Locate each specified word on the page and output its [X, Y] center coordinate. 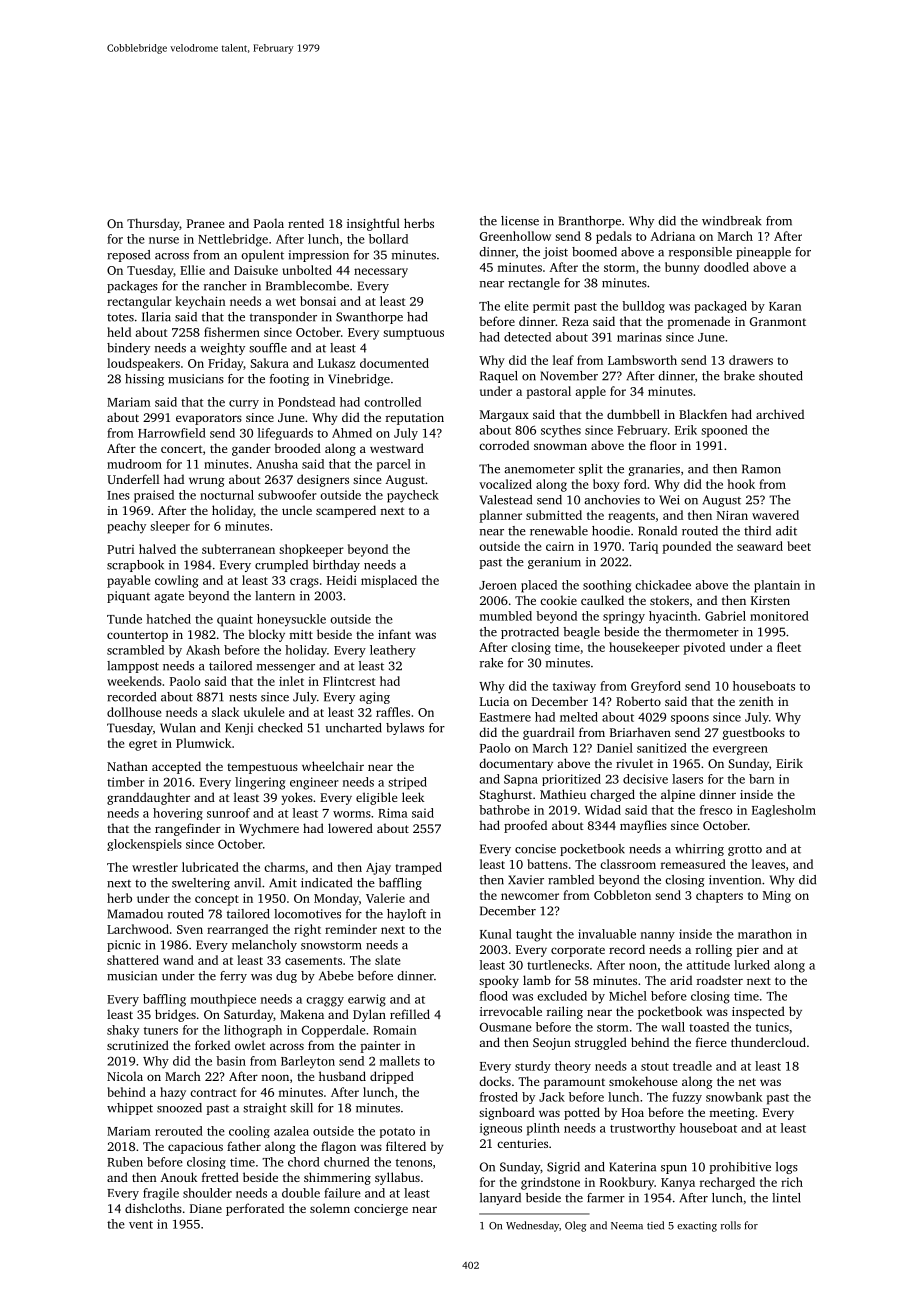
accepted [176, 767]
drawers [751, 360]
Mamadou [135, 914]
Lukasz [336, 363]
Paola [269, 223]
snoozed [179, 1108]
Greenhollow [515, 236]
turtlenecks [558, 965]
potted [582, 1113]
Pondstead [306, 402]
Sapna [521, 780]
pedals [614, 237]
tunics [772, 1027]
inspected [758, 1012]
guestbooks [754, 733]
